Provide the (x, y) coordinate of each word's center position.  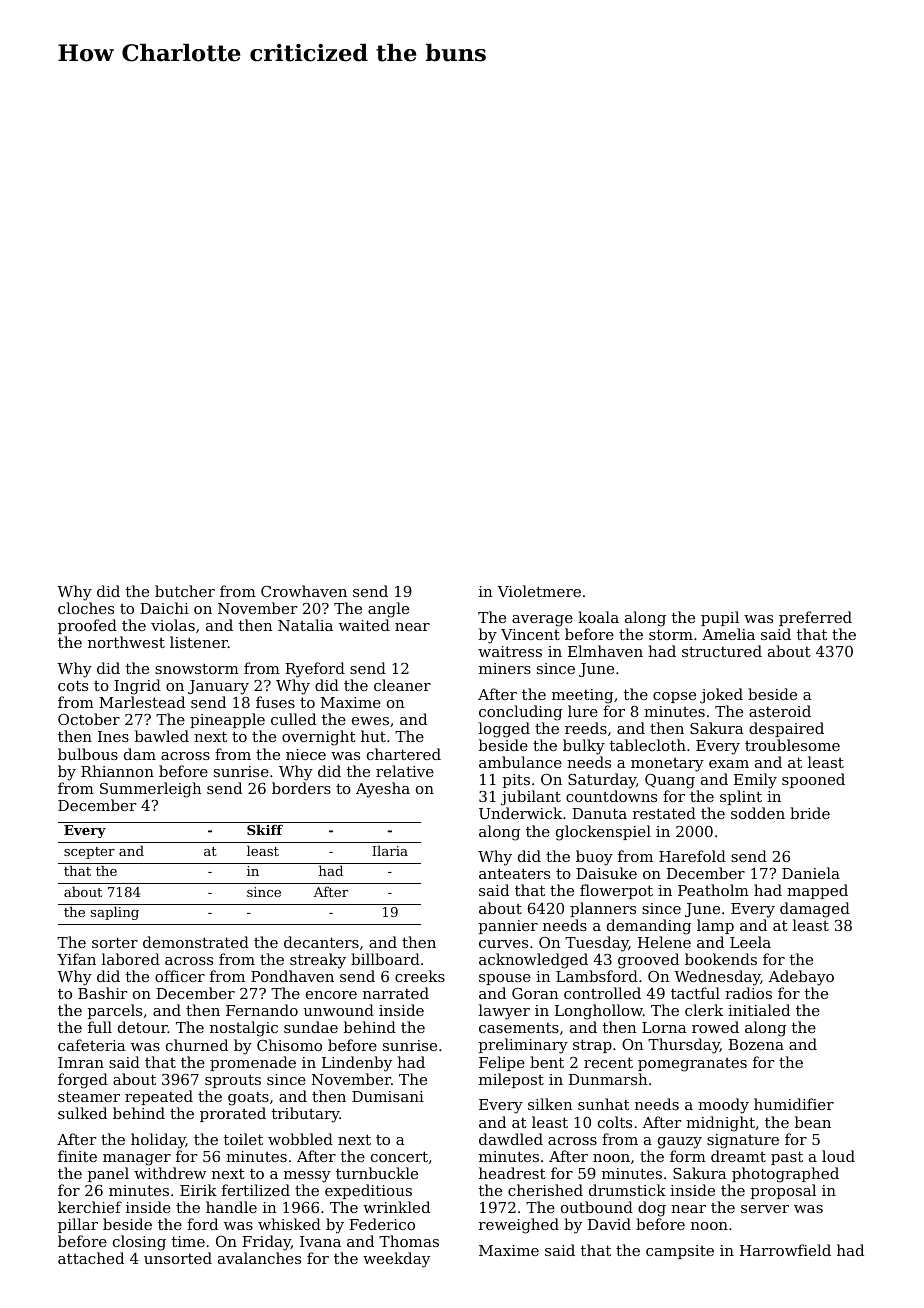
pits (516, 781)
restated (664, 813)
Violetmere (539, 591)
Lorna (664, 1027)
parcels (115, 1011)
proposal (783, 1191)
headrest (512, 1173)
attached (91, 1258)
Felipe (502, 1063)
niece (306, 754)
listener (199, 642)
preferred (815, 618)
